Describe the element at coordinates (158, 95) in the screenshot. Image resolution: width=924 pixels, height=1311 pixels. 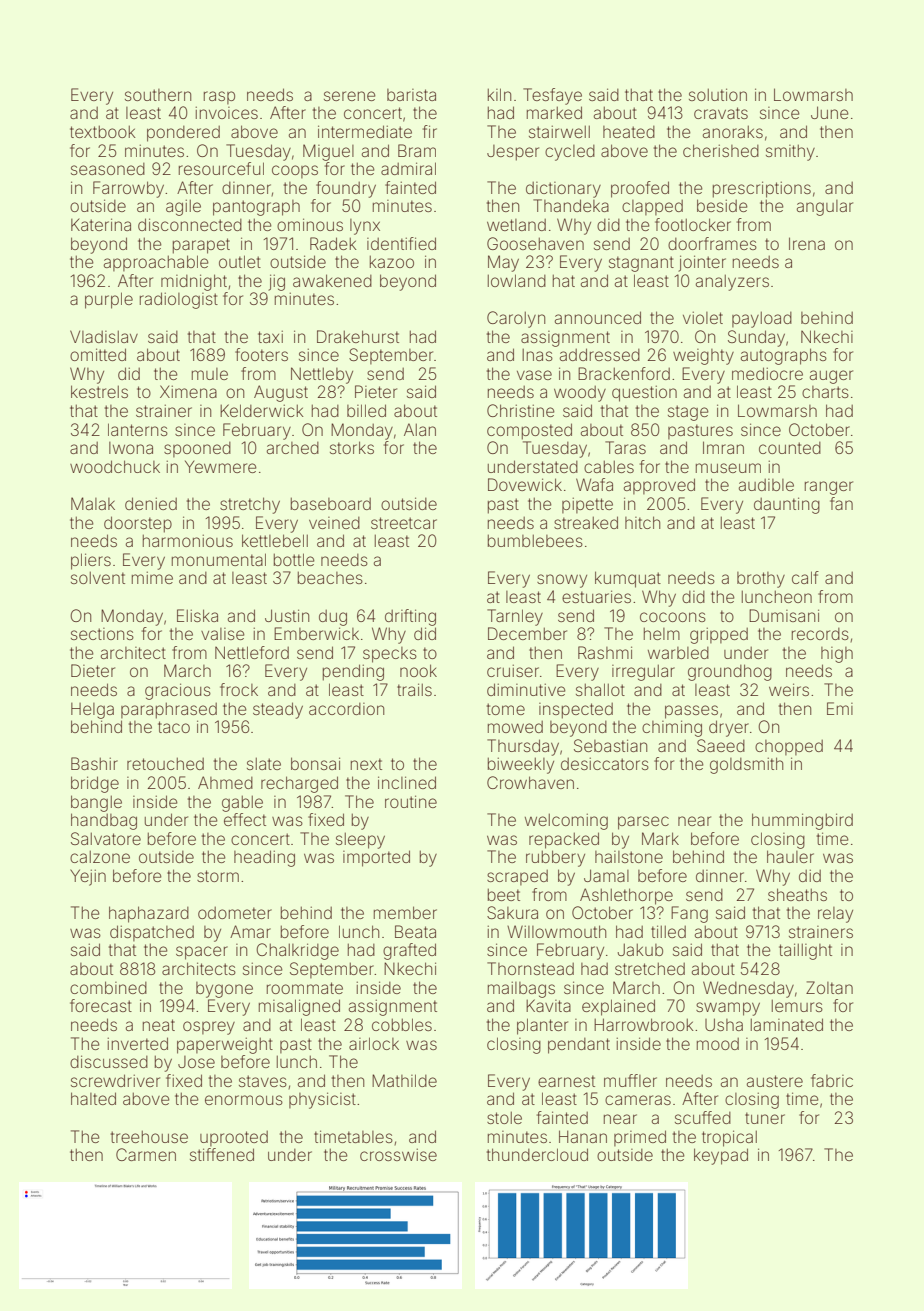
I see `southern` at that location.
